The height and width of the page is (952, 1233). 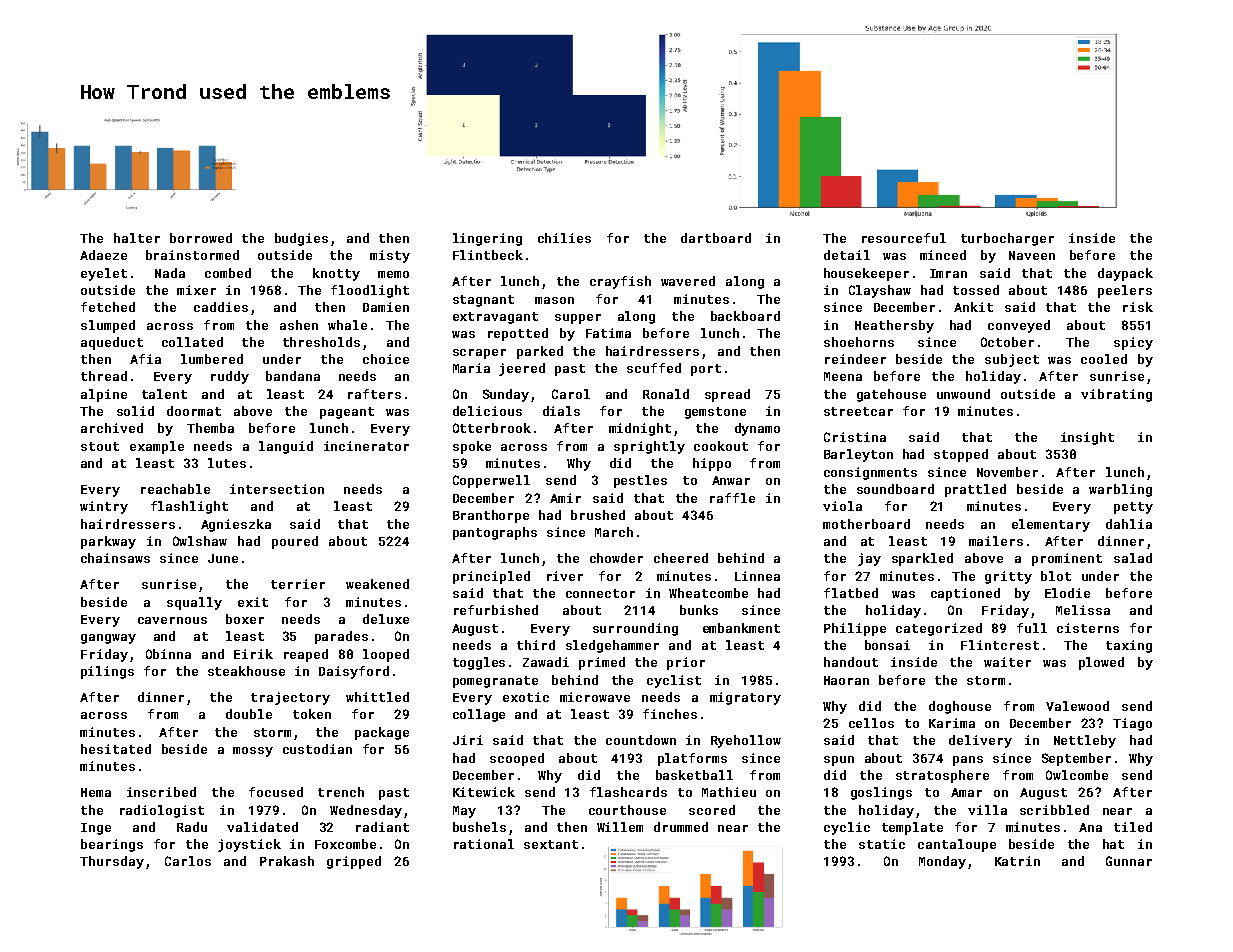 What do you see at coordinates (716, 238) in the page?
I see `dartboard` at bounding box center [716, 238].
